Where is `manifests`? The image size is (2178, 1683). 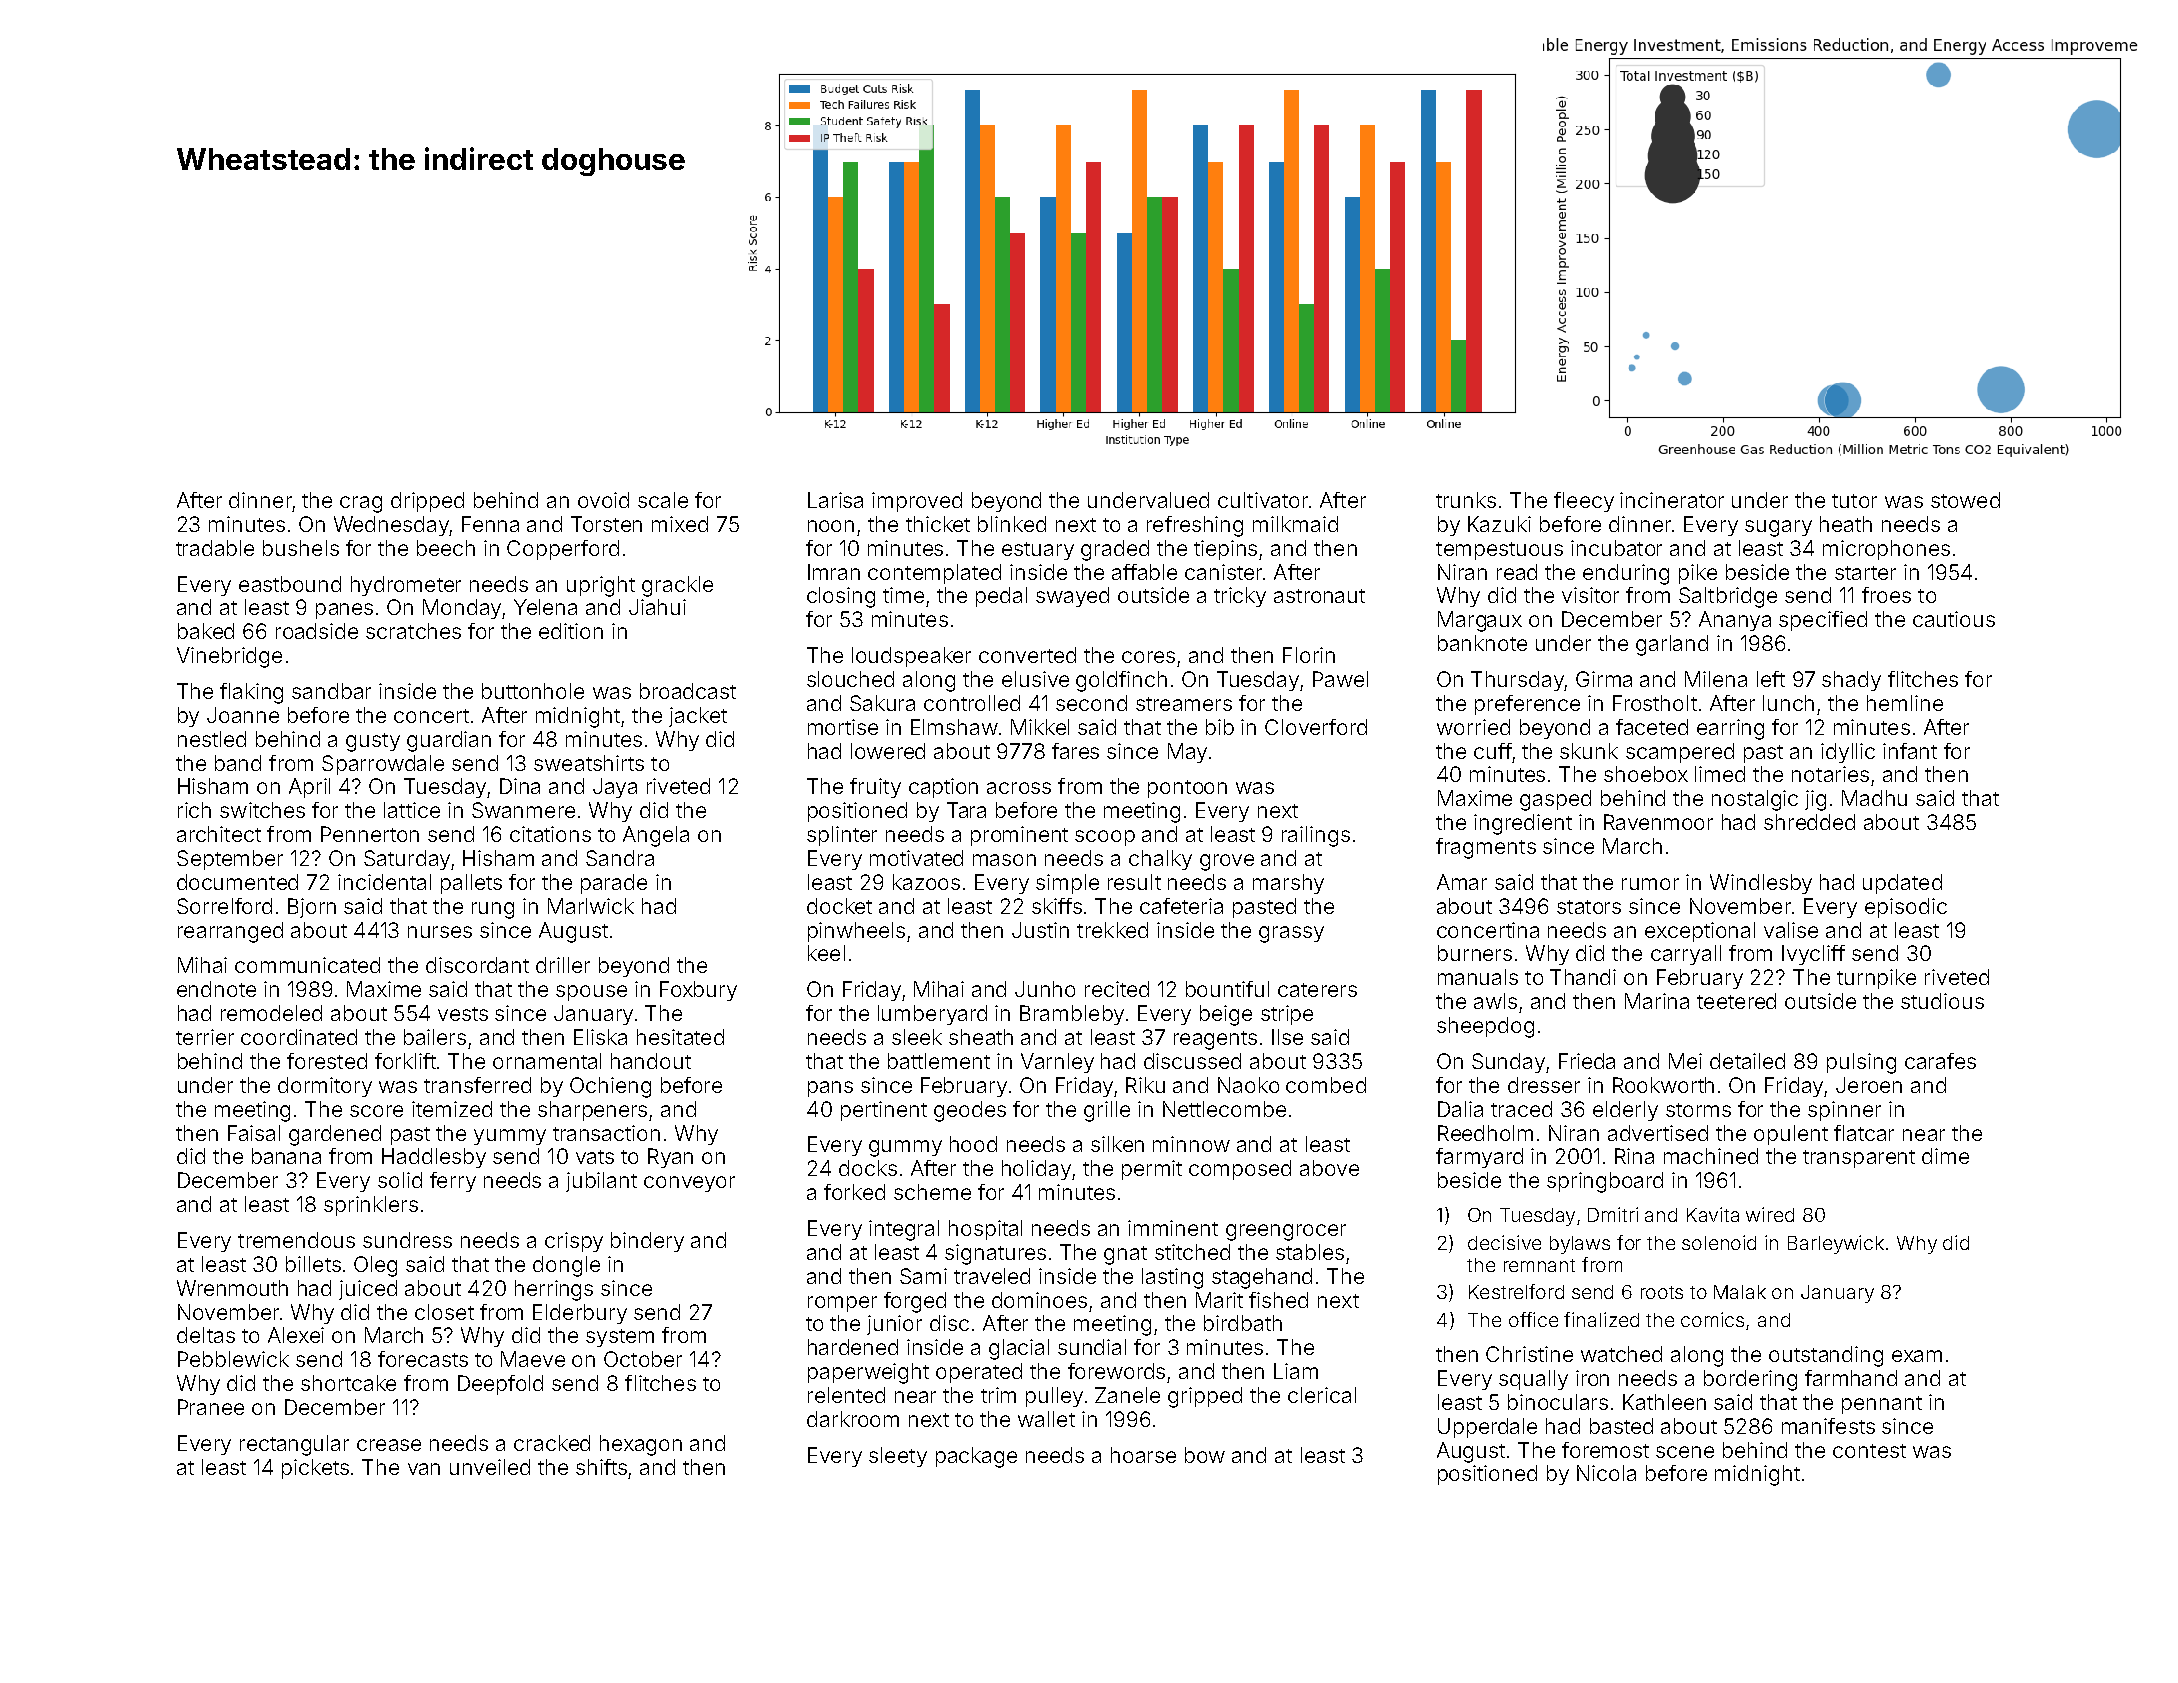 manifests is located at coordinates (1828, 1426).
